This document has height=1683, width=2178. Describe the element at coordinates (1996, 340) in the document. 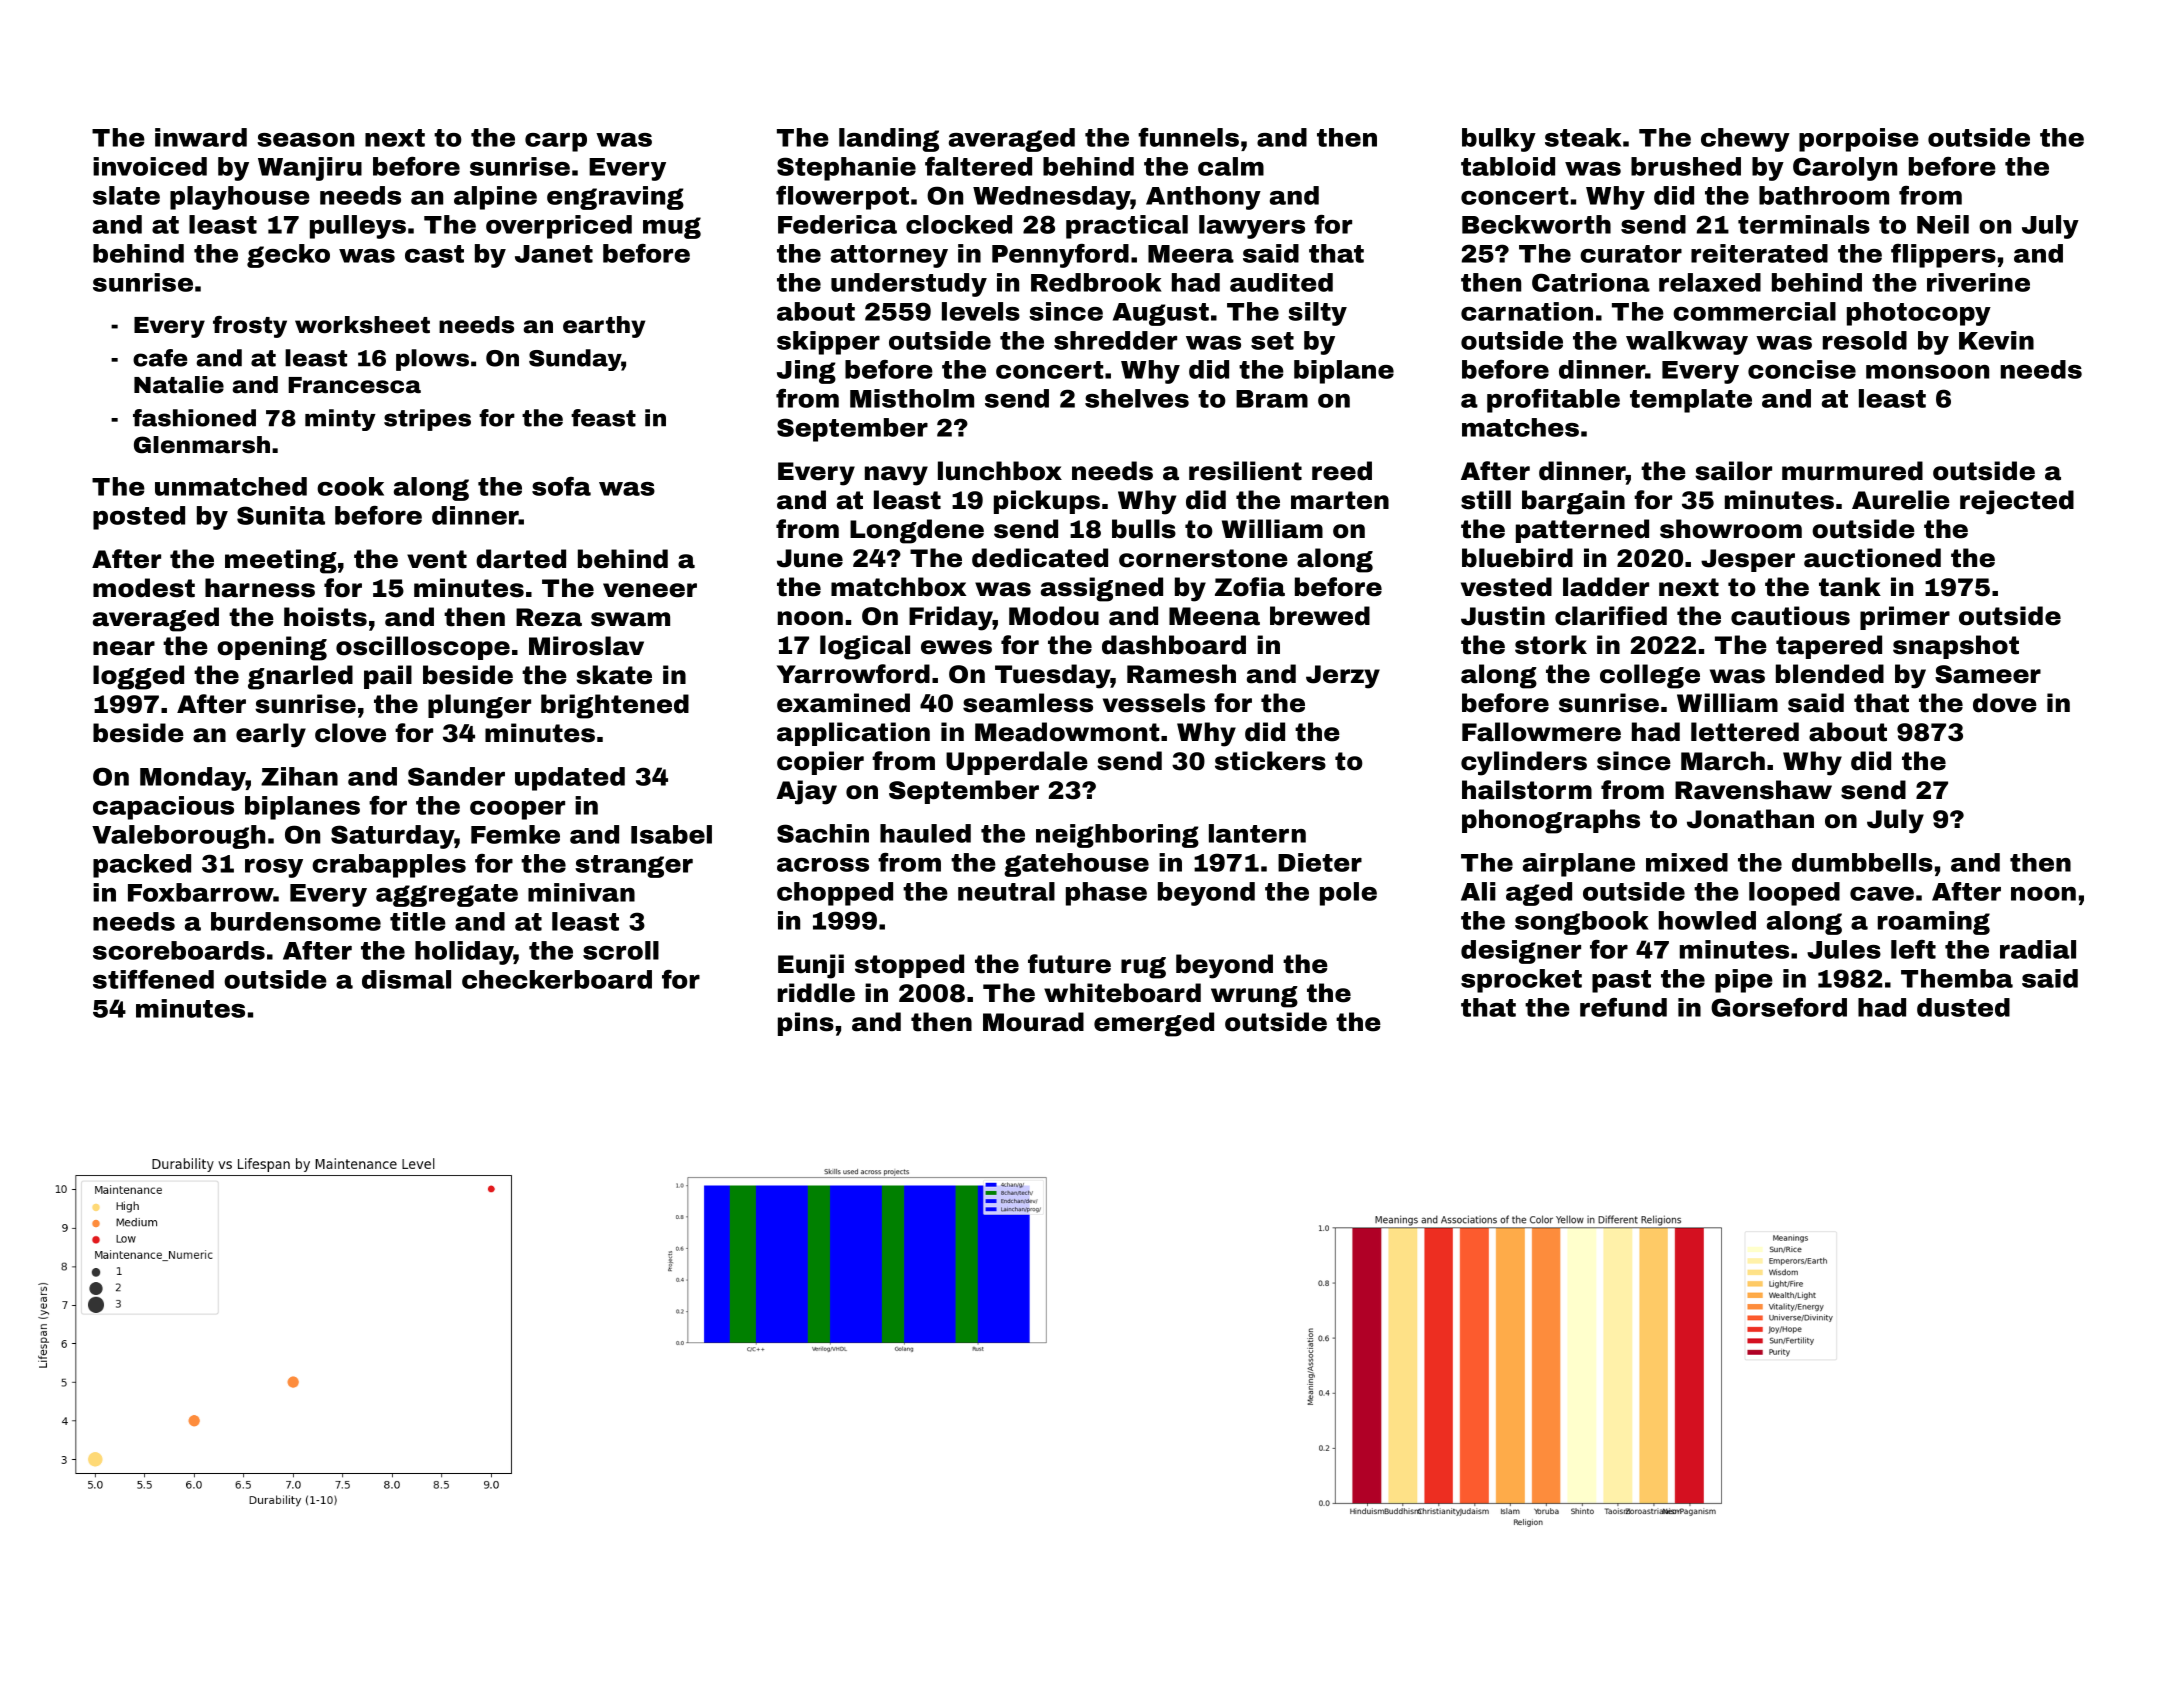

I see `Kevin` at that location.
